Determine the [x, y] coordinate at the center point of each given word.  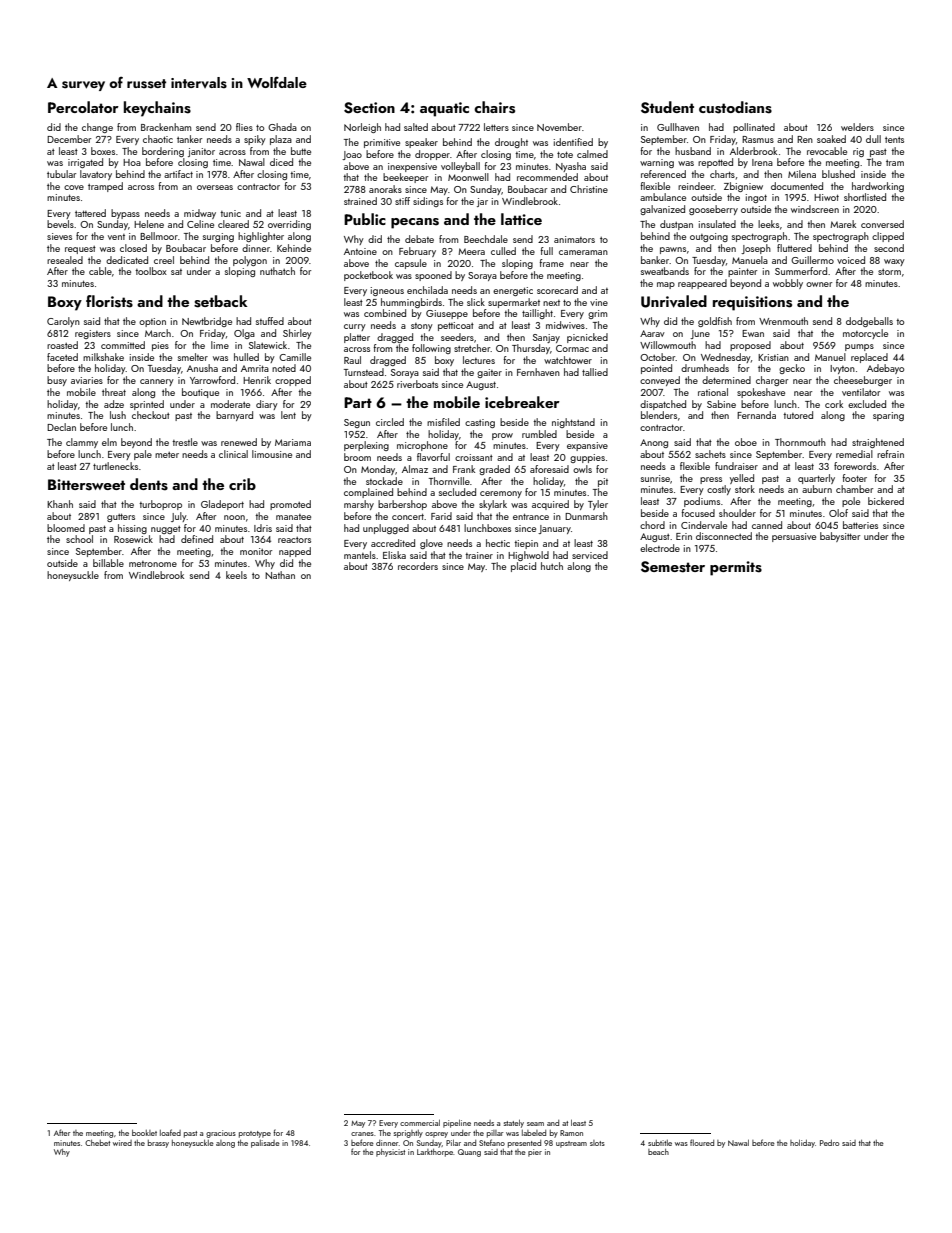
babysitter [840, 537]
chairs [494, 107]
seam [535, 1124]
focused [698, 513]
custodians [735, 107]
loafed [170, 1132]
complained [368, 493]
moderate [230, 404]
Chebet [97, 1143]
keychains [157, 109]
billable [108, 563]
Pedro [829, 1143]
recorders [418, 566]
